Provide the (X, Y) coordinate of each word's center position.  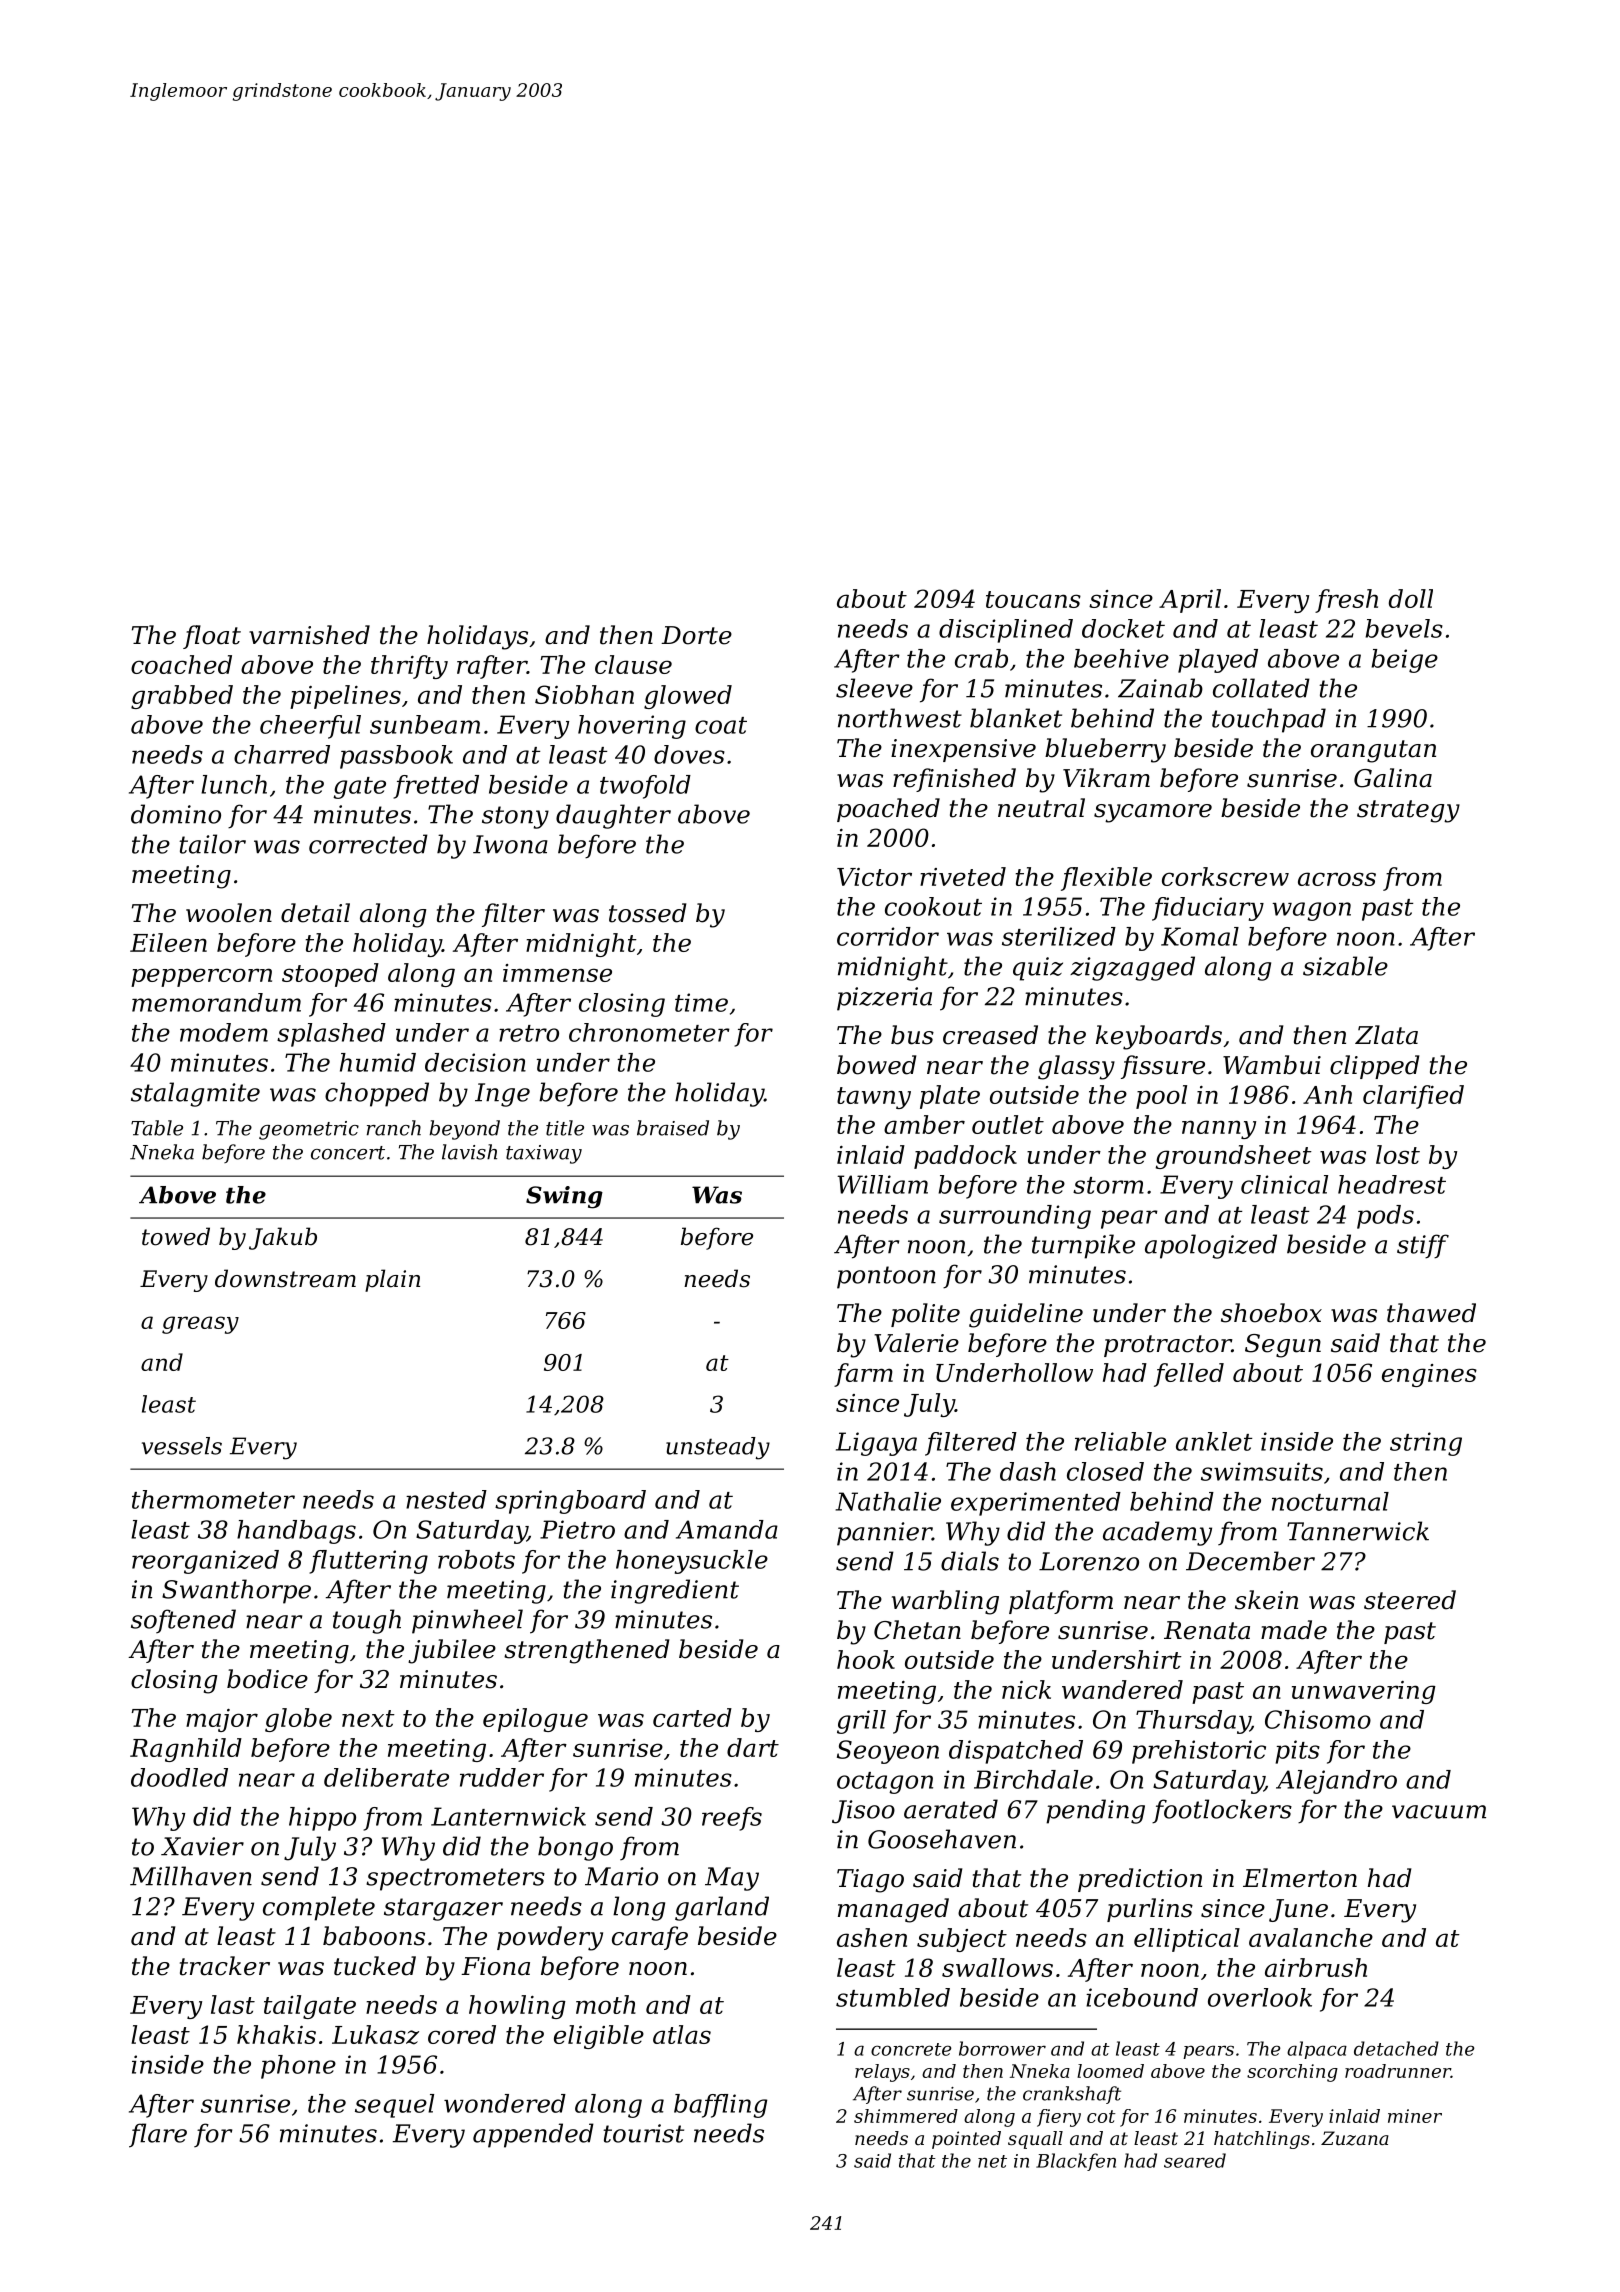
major (222, 1720)
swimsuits (1262, 1471)
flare (158, 2135)
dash (1028, 1471)
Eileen (168, 942)
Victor (874, 877)
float (212, 637)
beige (1404, 661)
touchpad (1269, 720)
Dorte (696, 635)
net (992, 2161)
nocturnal (1330, 1501)
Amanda (727, 1529)
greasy (200, 1325)
